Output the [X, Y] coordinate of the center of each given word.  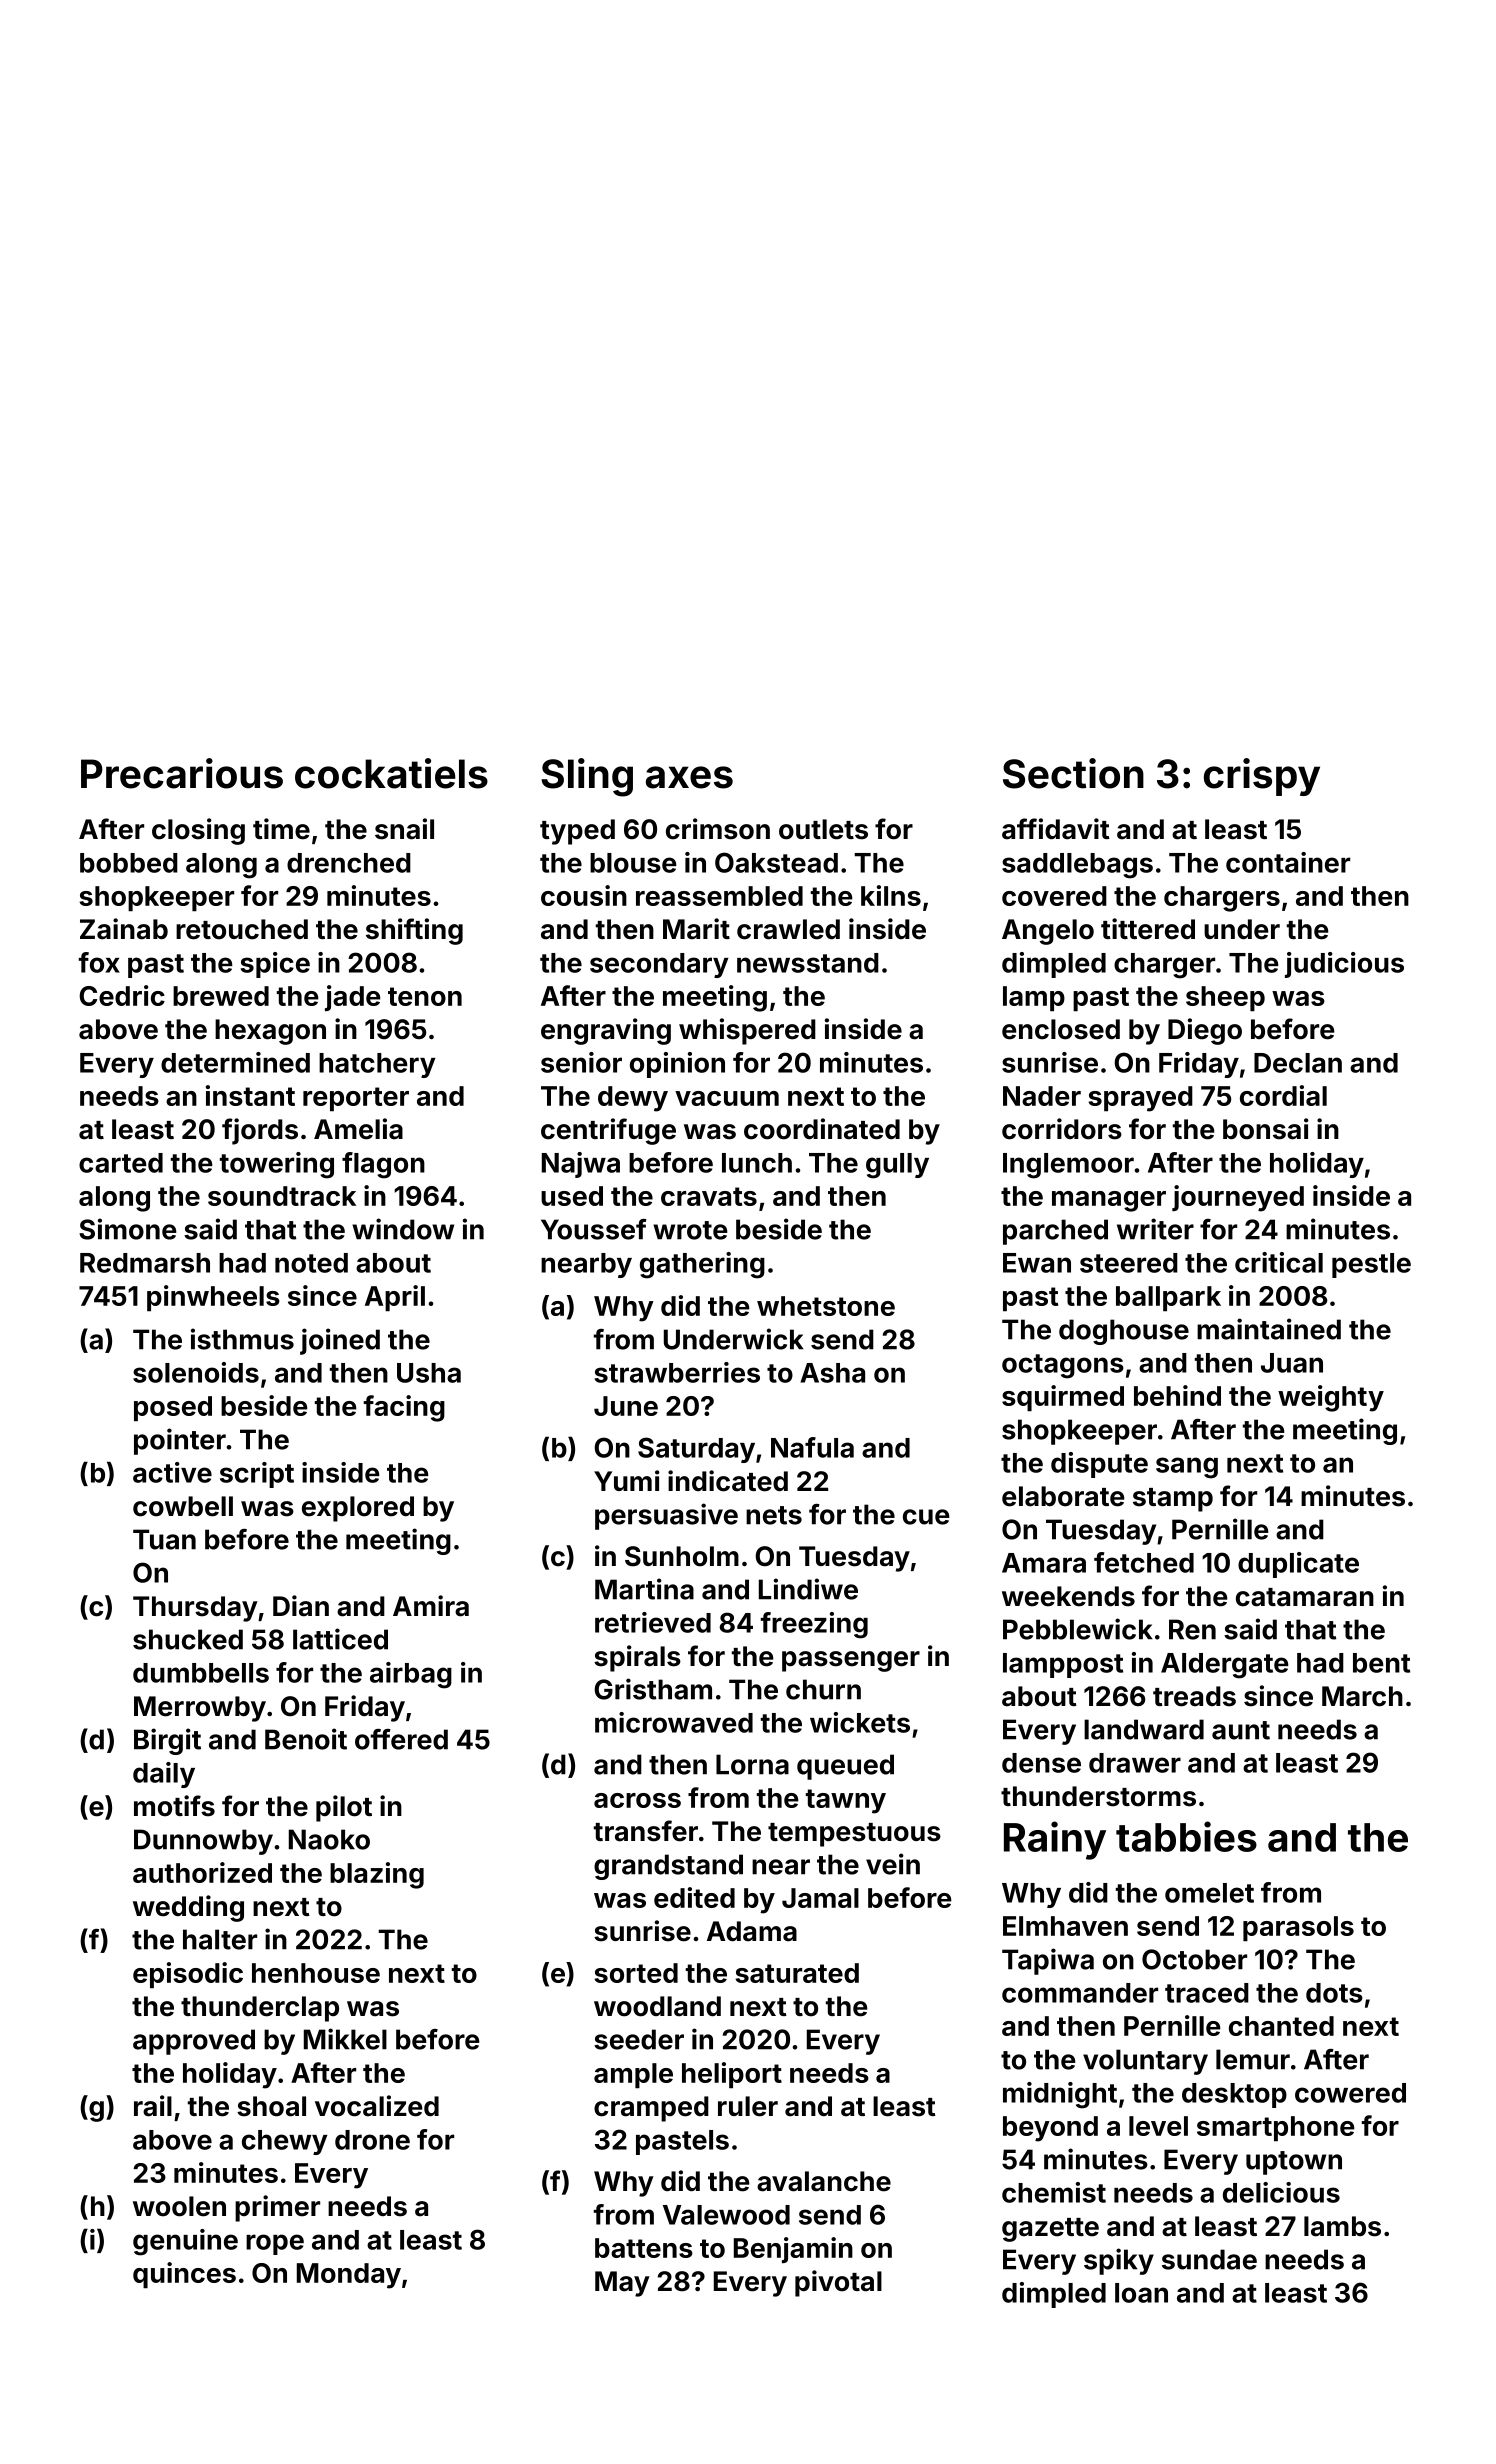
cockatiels [391, 773]
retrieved [653, 1622]
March [1362, 1696]
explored [358, 1509]
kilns [891, 895]
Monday [349, 2276]
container [1288, 862]
